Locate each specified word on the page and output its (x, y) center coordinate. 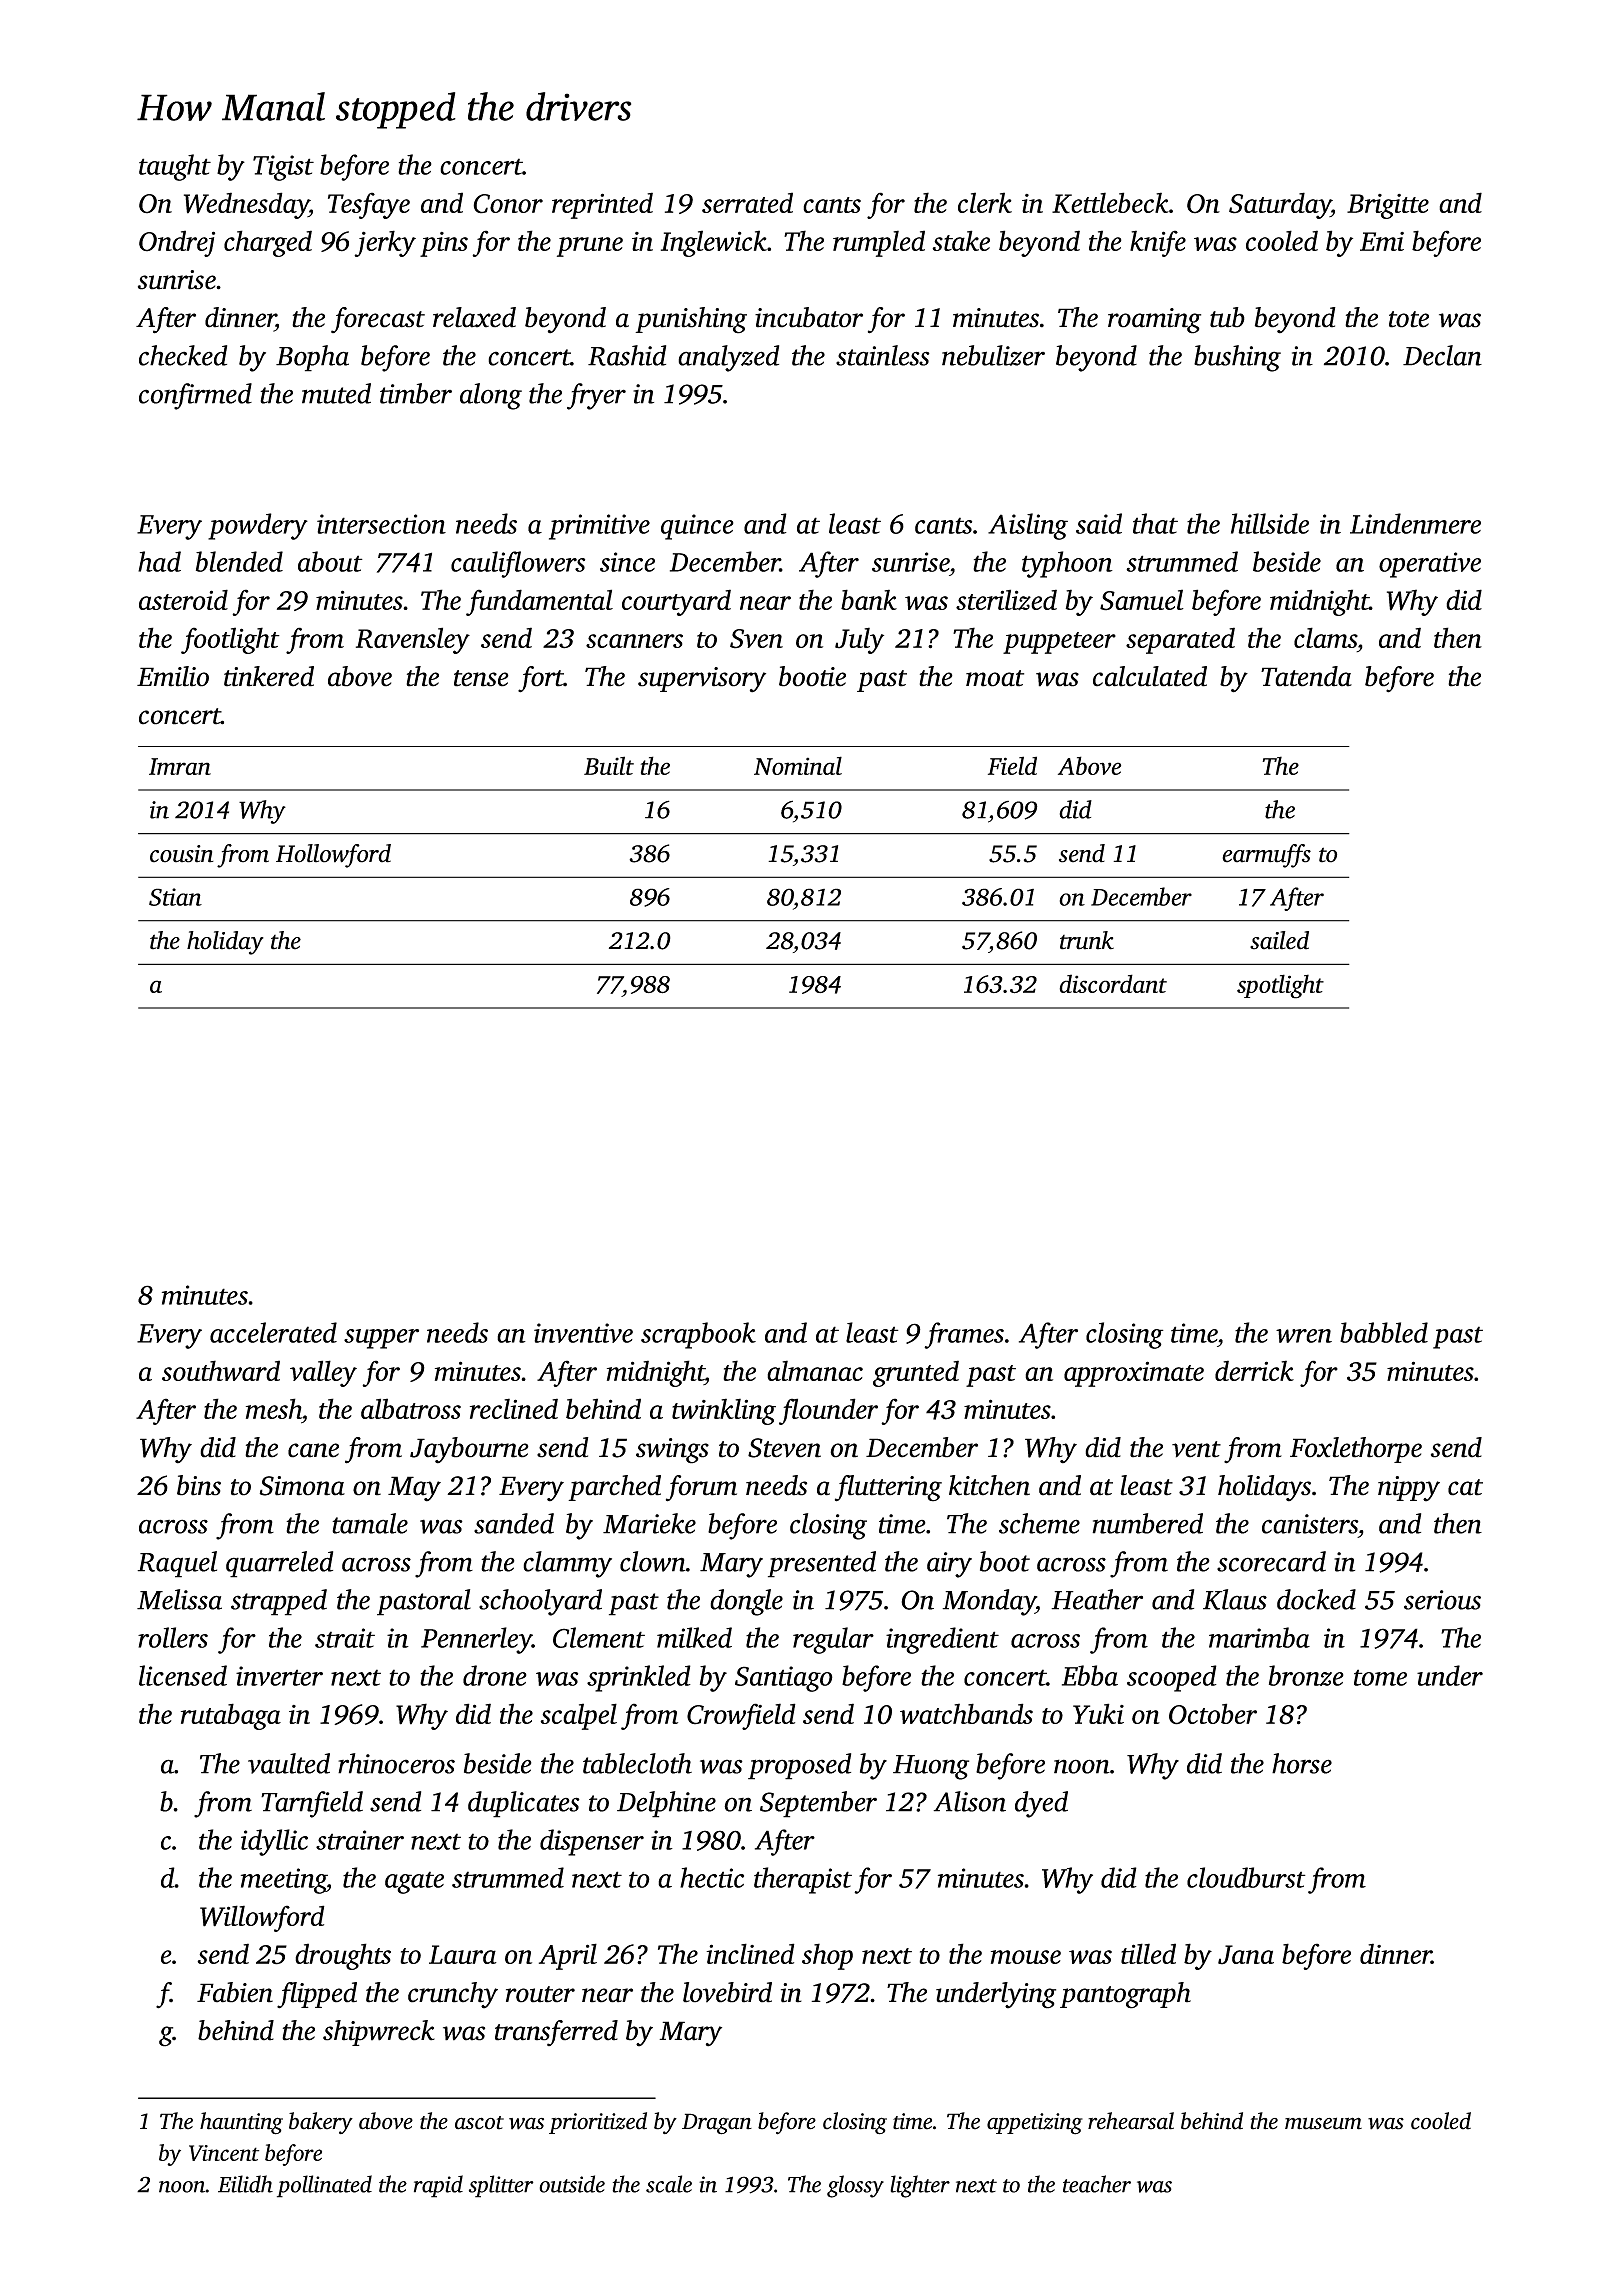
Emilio (173, 676)
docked (1316, 1599)
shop (827, 1956)
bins (199, 1485)
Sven (756, 639)
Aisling (1028, 526)
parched (614, 1488)
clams (1325, 637)
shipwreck (379, 2033)
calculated (1150, 676)
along (491, 396)
